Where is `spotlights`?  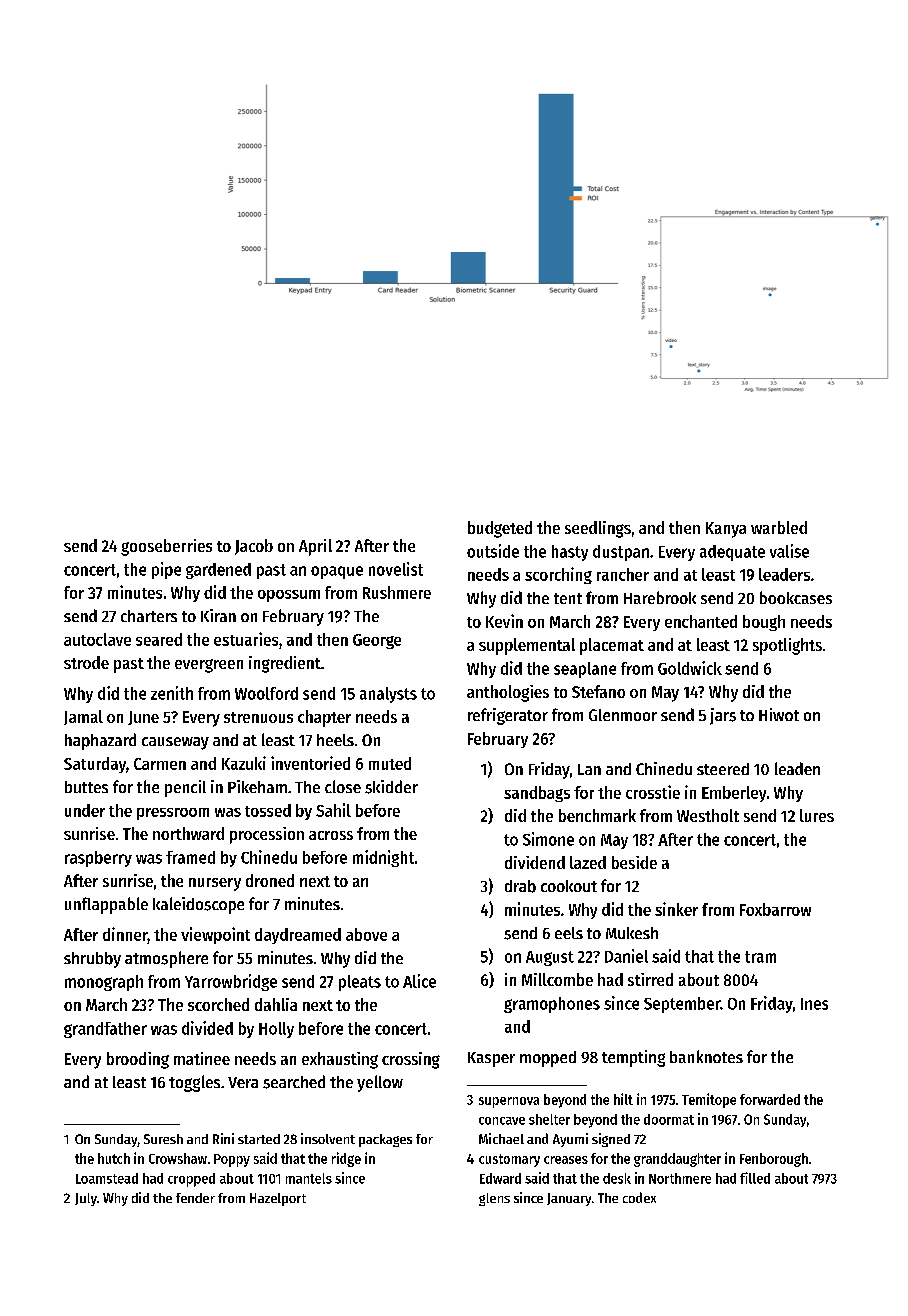
spotlights is located at coordinates (787, 646).
